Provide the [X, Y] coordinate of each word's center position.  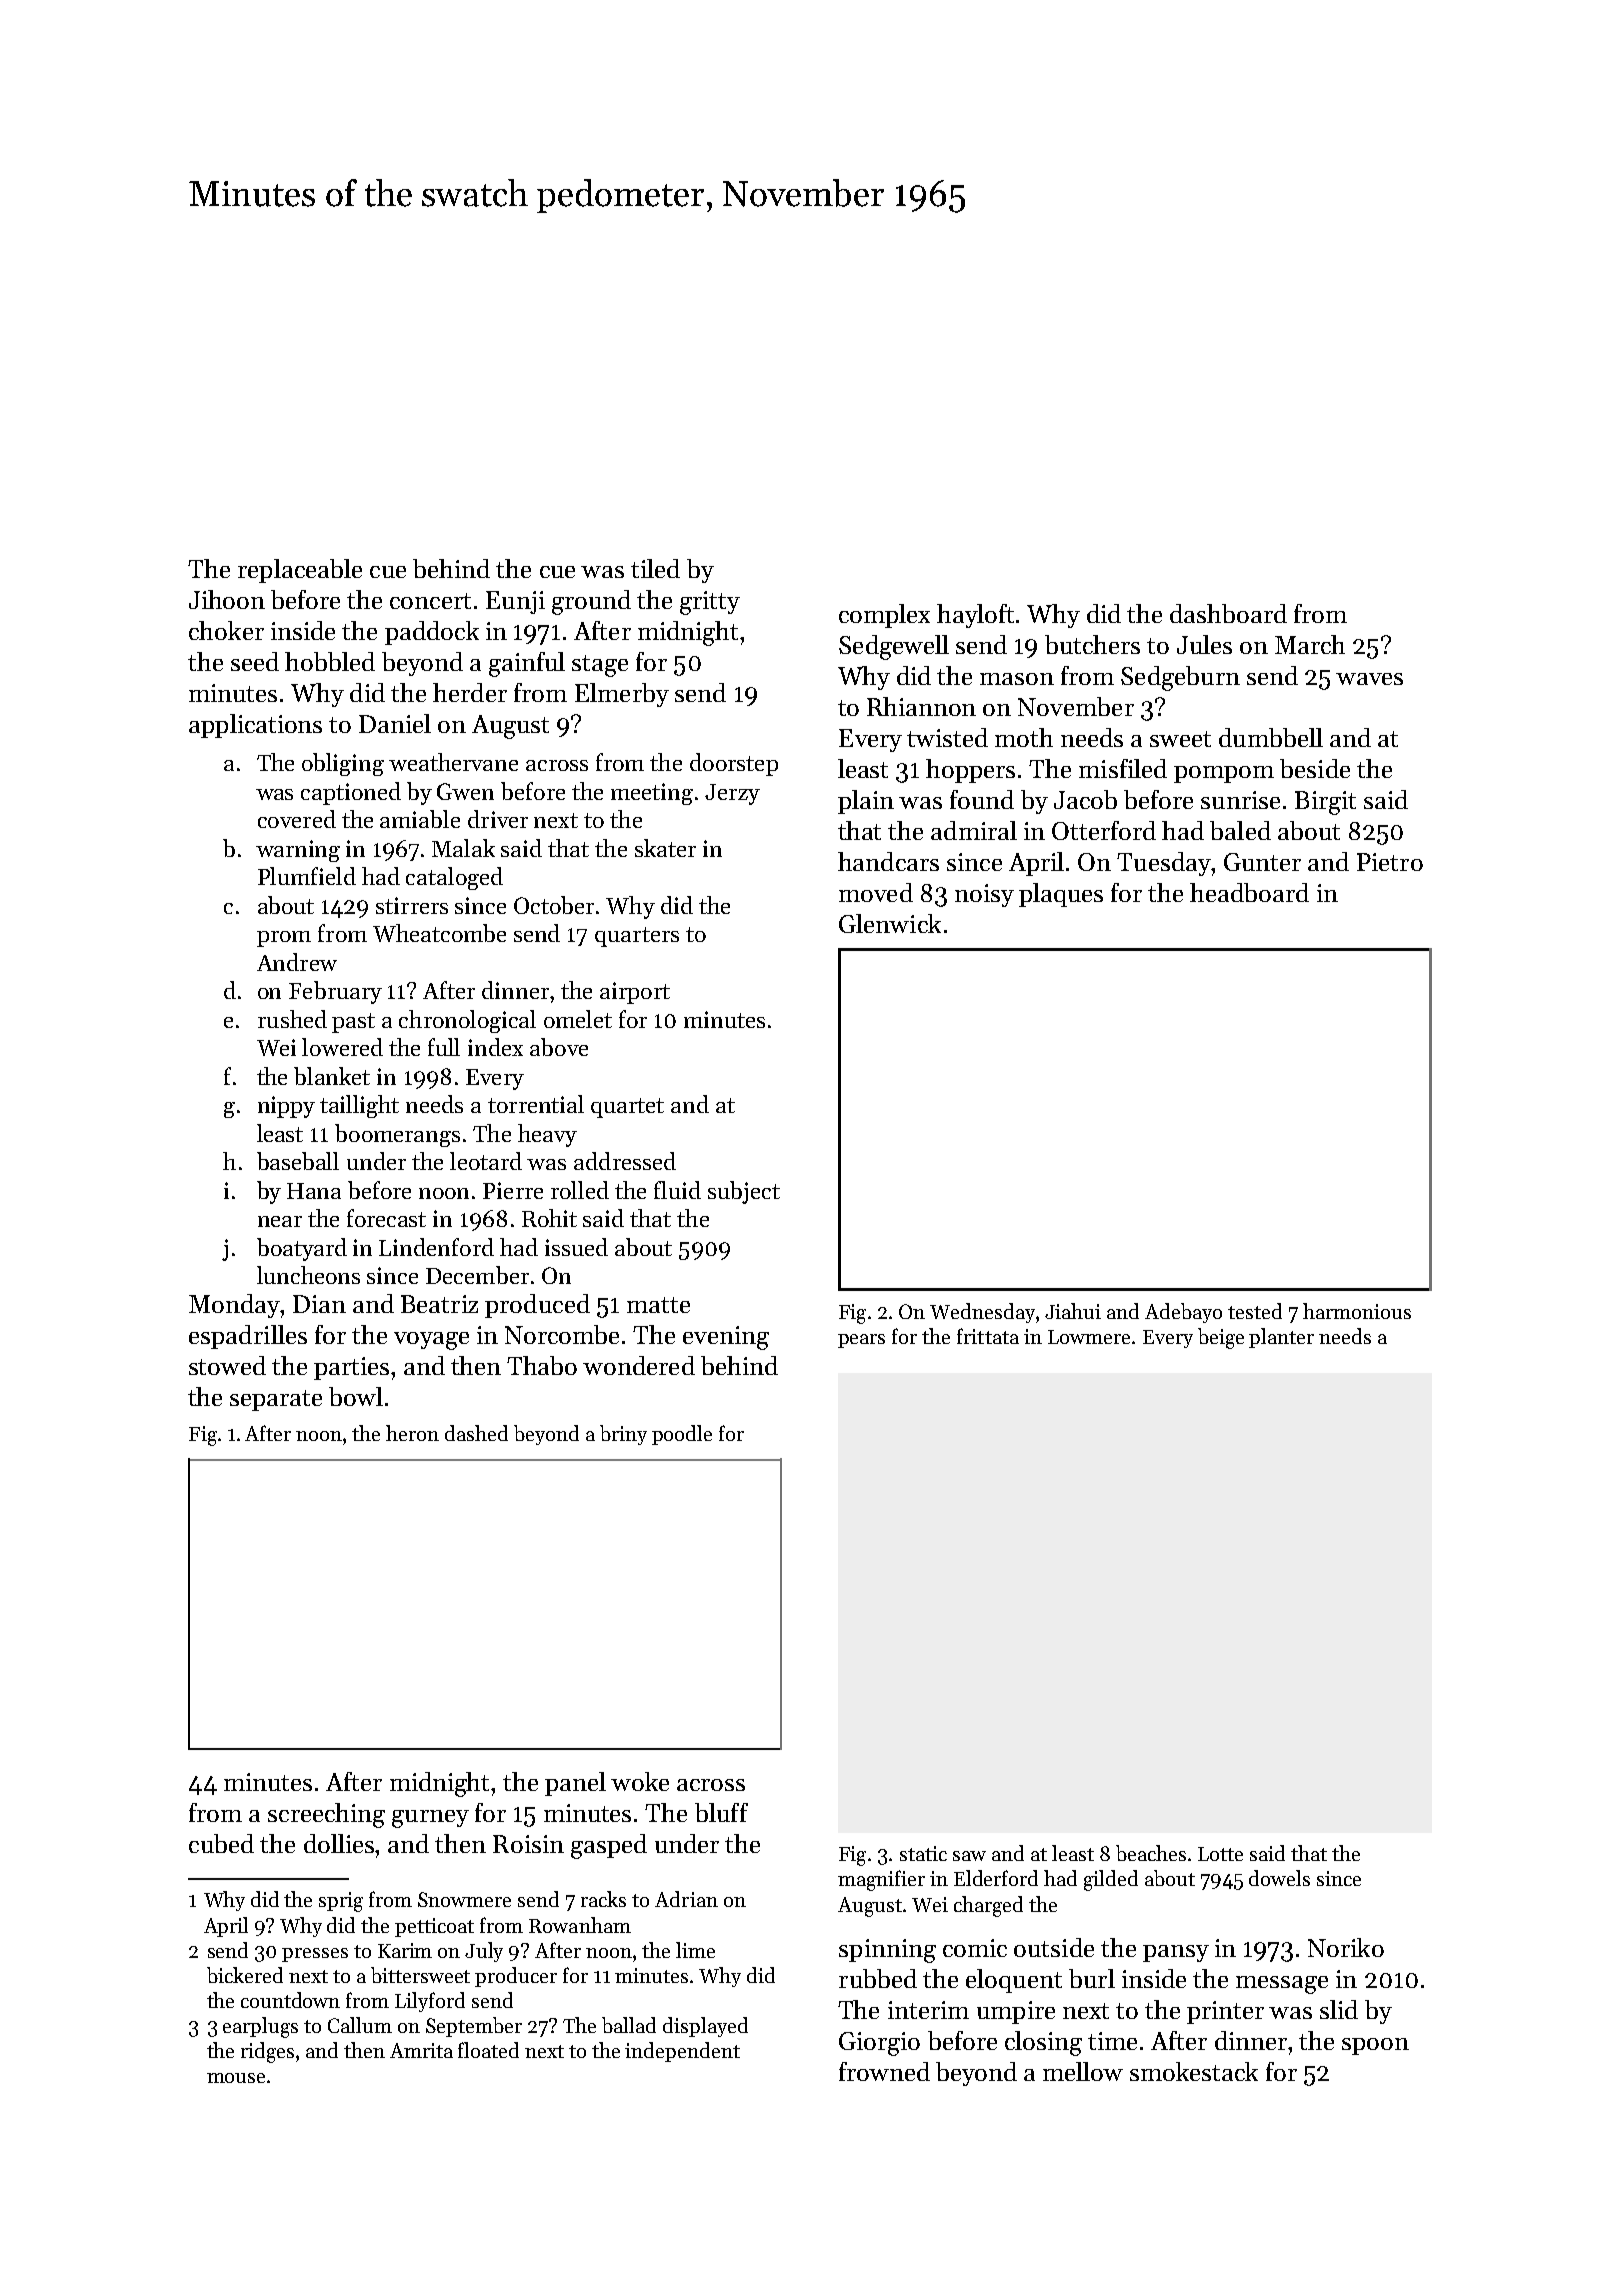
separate [276, 1400]
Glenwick [890, 923]
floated [488, 2050]
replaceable [300, 571]
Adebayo [1183, 1313]
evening [726, 1338]
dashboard [1228, 613]
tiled [655, 568]
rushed [292, 1019]
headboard [1249, 892]
